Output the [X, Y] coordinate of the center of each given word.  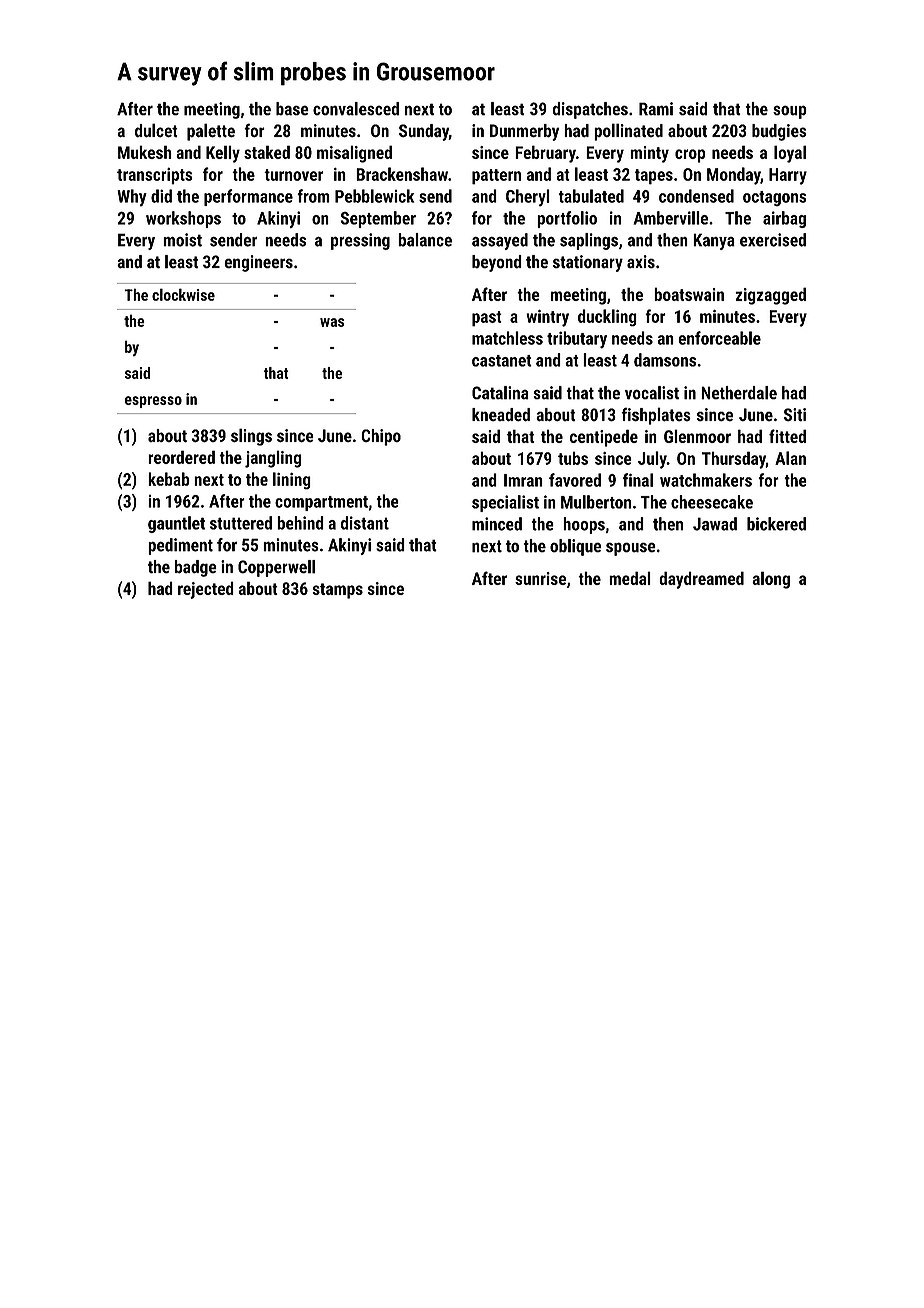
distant [365, 523]
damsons [665, 360]
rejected [206, 590]
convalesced [356, 109]
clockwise [183, 294]
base [292, 109]
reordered [181, 457]
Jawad [715, 524]
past [487, 319]
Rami [656, 109]
